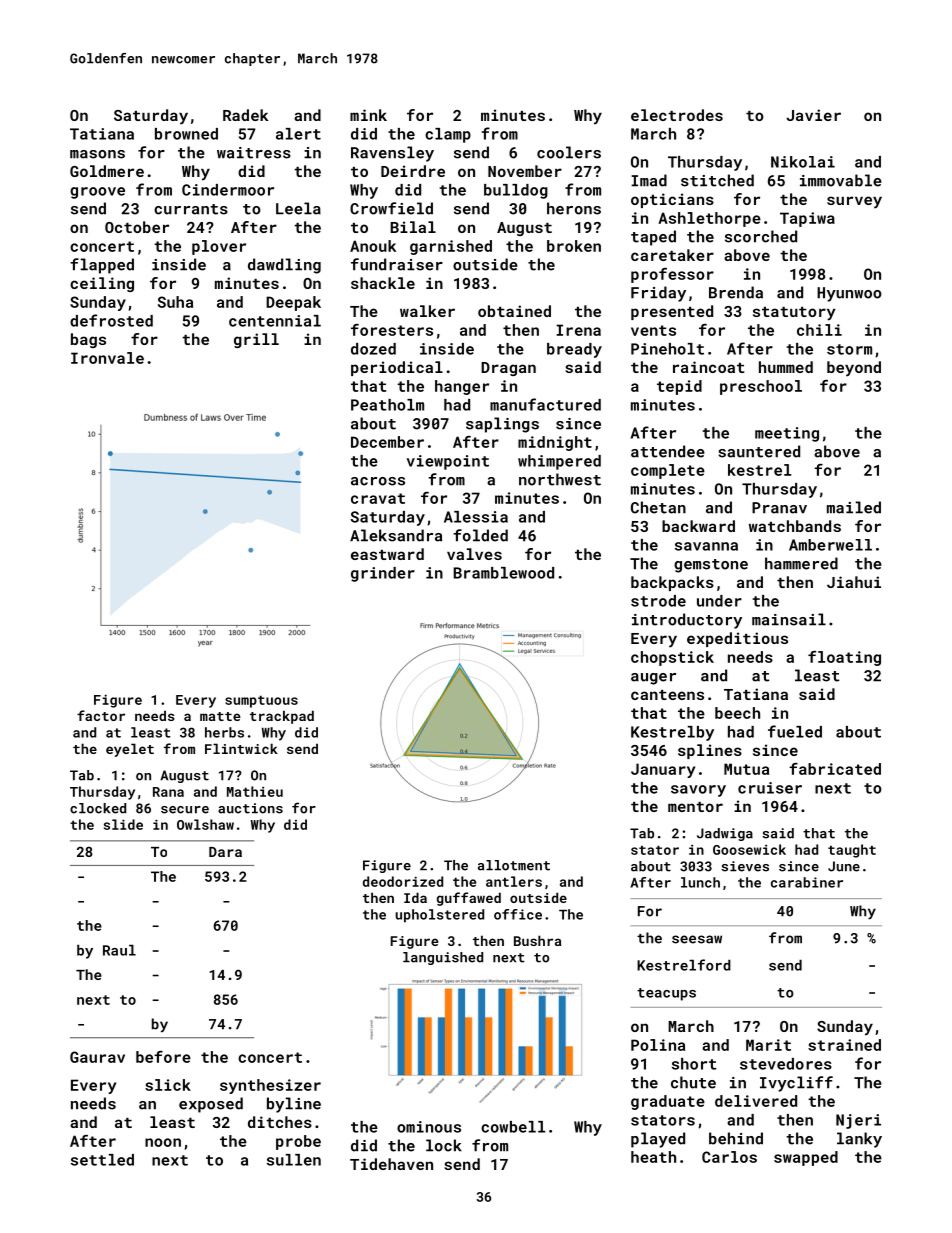  What do you see at coordinates (462, 387) in the document?
I see `hanger` at bounding box center [462, 387].
